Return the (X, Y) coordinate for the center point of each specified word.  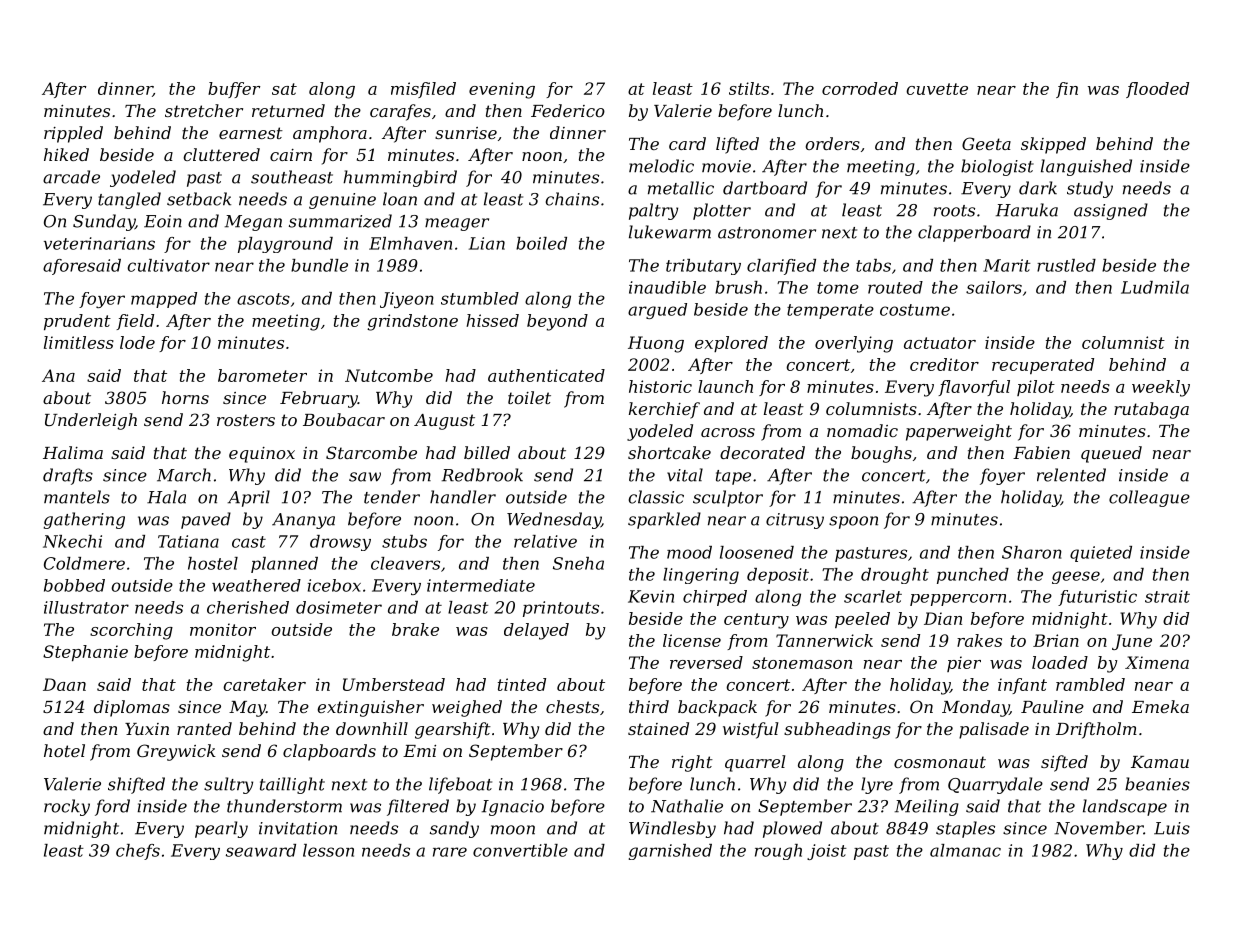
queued (1111, 454)
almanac (965, 850)
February (319, 399)
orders (832, 143)
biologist (997, 167)
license (692, 640)
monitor (223, 629)
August (444, 422)
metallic (681, 188)
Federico (568, 110)
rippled (73, 134)
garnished (670, 852)
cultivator (168, 265)
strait (1167, 596)
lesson (328, 850)
